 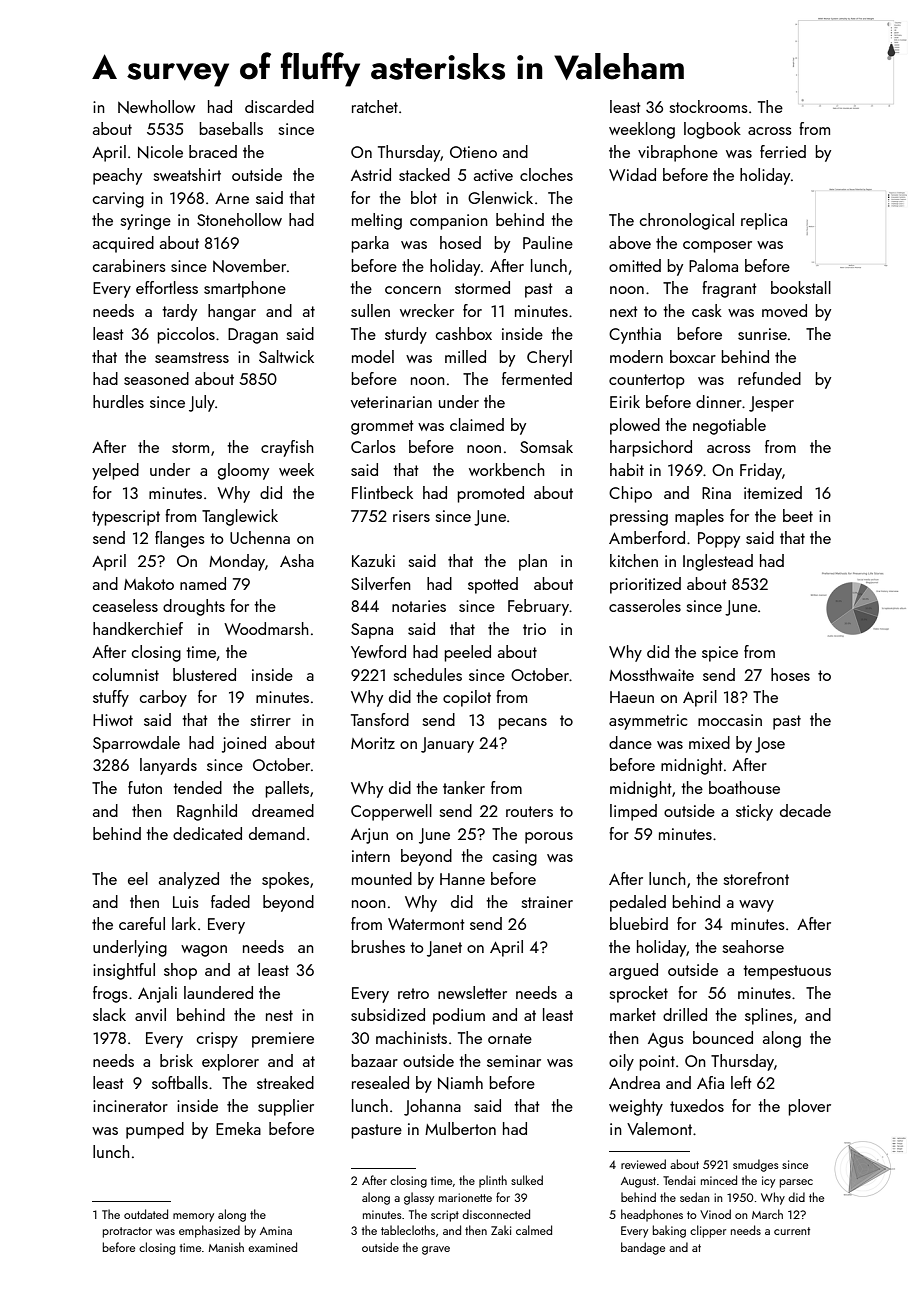 I want to click on lanyards, so click(x=168, y=766).
